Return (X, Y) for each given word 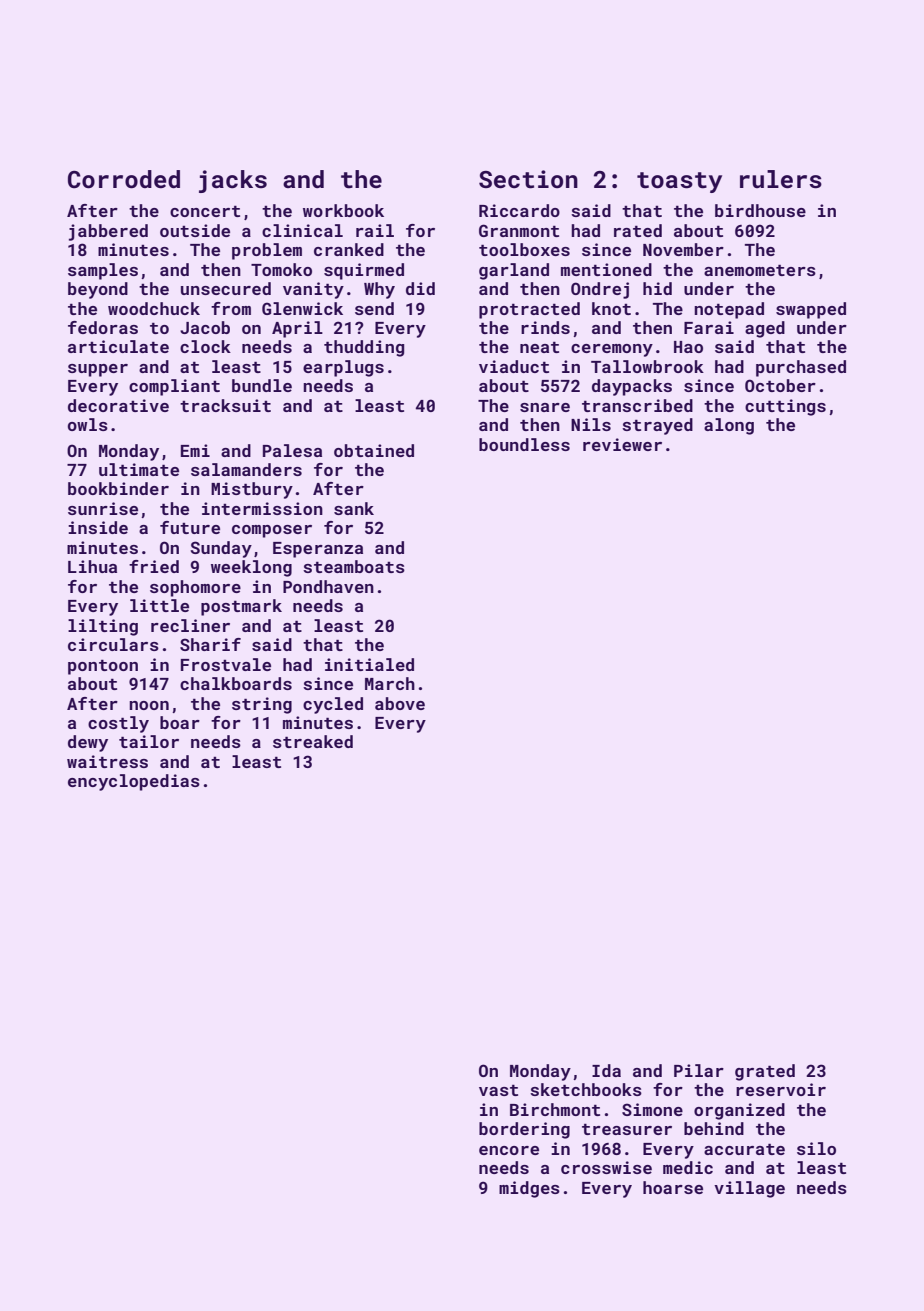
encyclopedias (134, 782)
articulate (118, 346)
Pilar (699, 1070)
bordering (524, 1130)
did (420, 288)
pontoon (103, 667)
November (683, 249)
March (390, 683)
